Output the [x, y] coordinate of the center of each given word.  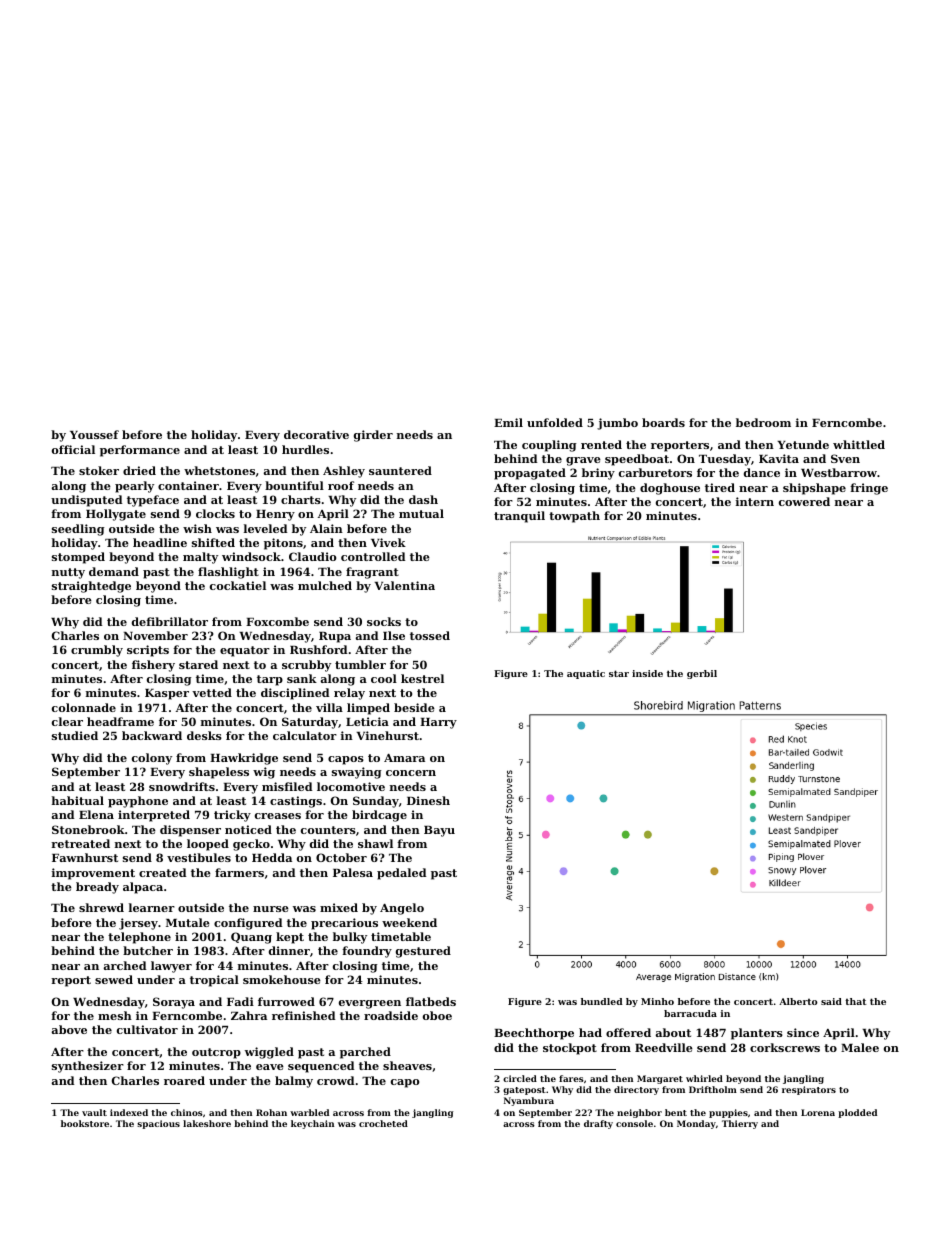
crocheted [383, 1123]
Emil [508, 422]
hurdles [305, 449]
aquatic [586, 674]
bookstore [85, 1123]
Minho [657, 1001]
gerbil [702, 674]
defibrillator [170, 621]
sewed [114, 979]
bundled [602, 1001]
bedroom [763, 422]
